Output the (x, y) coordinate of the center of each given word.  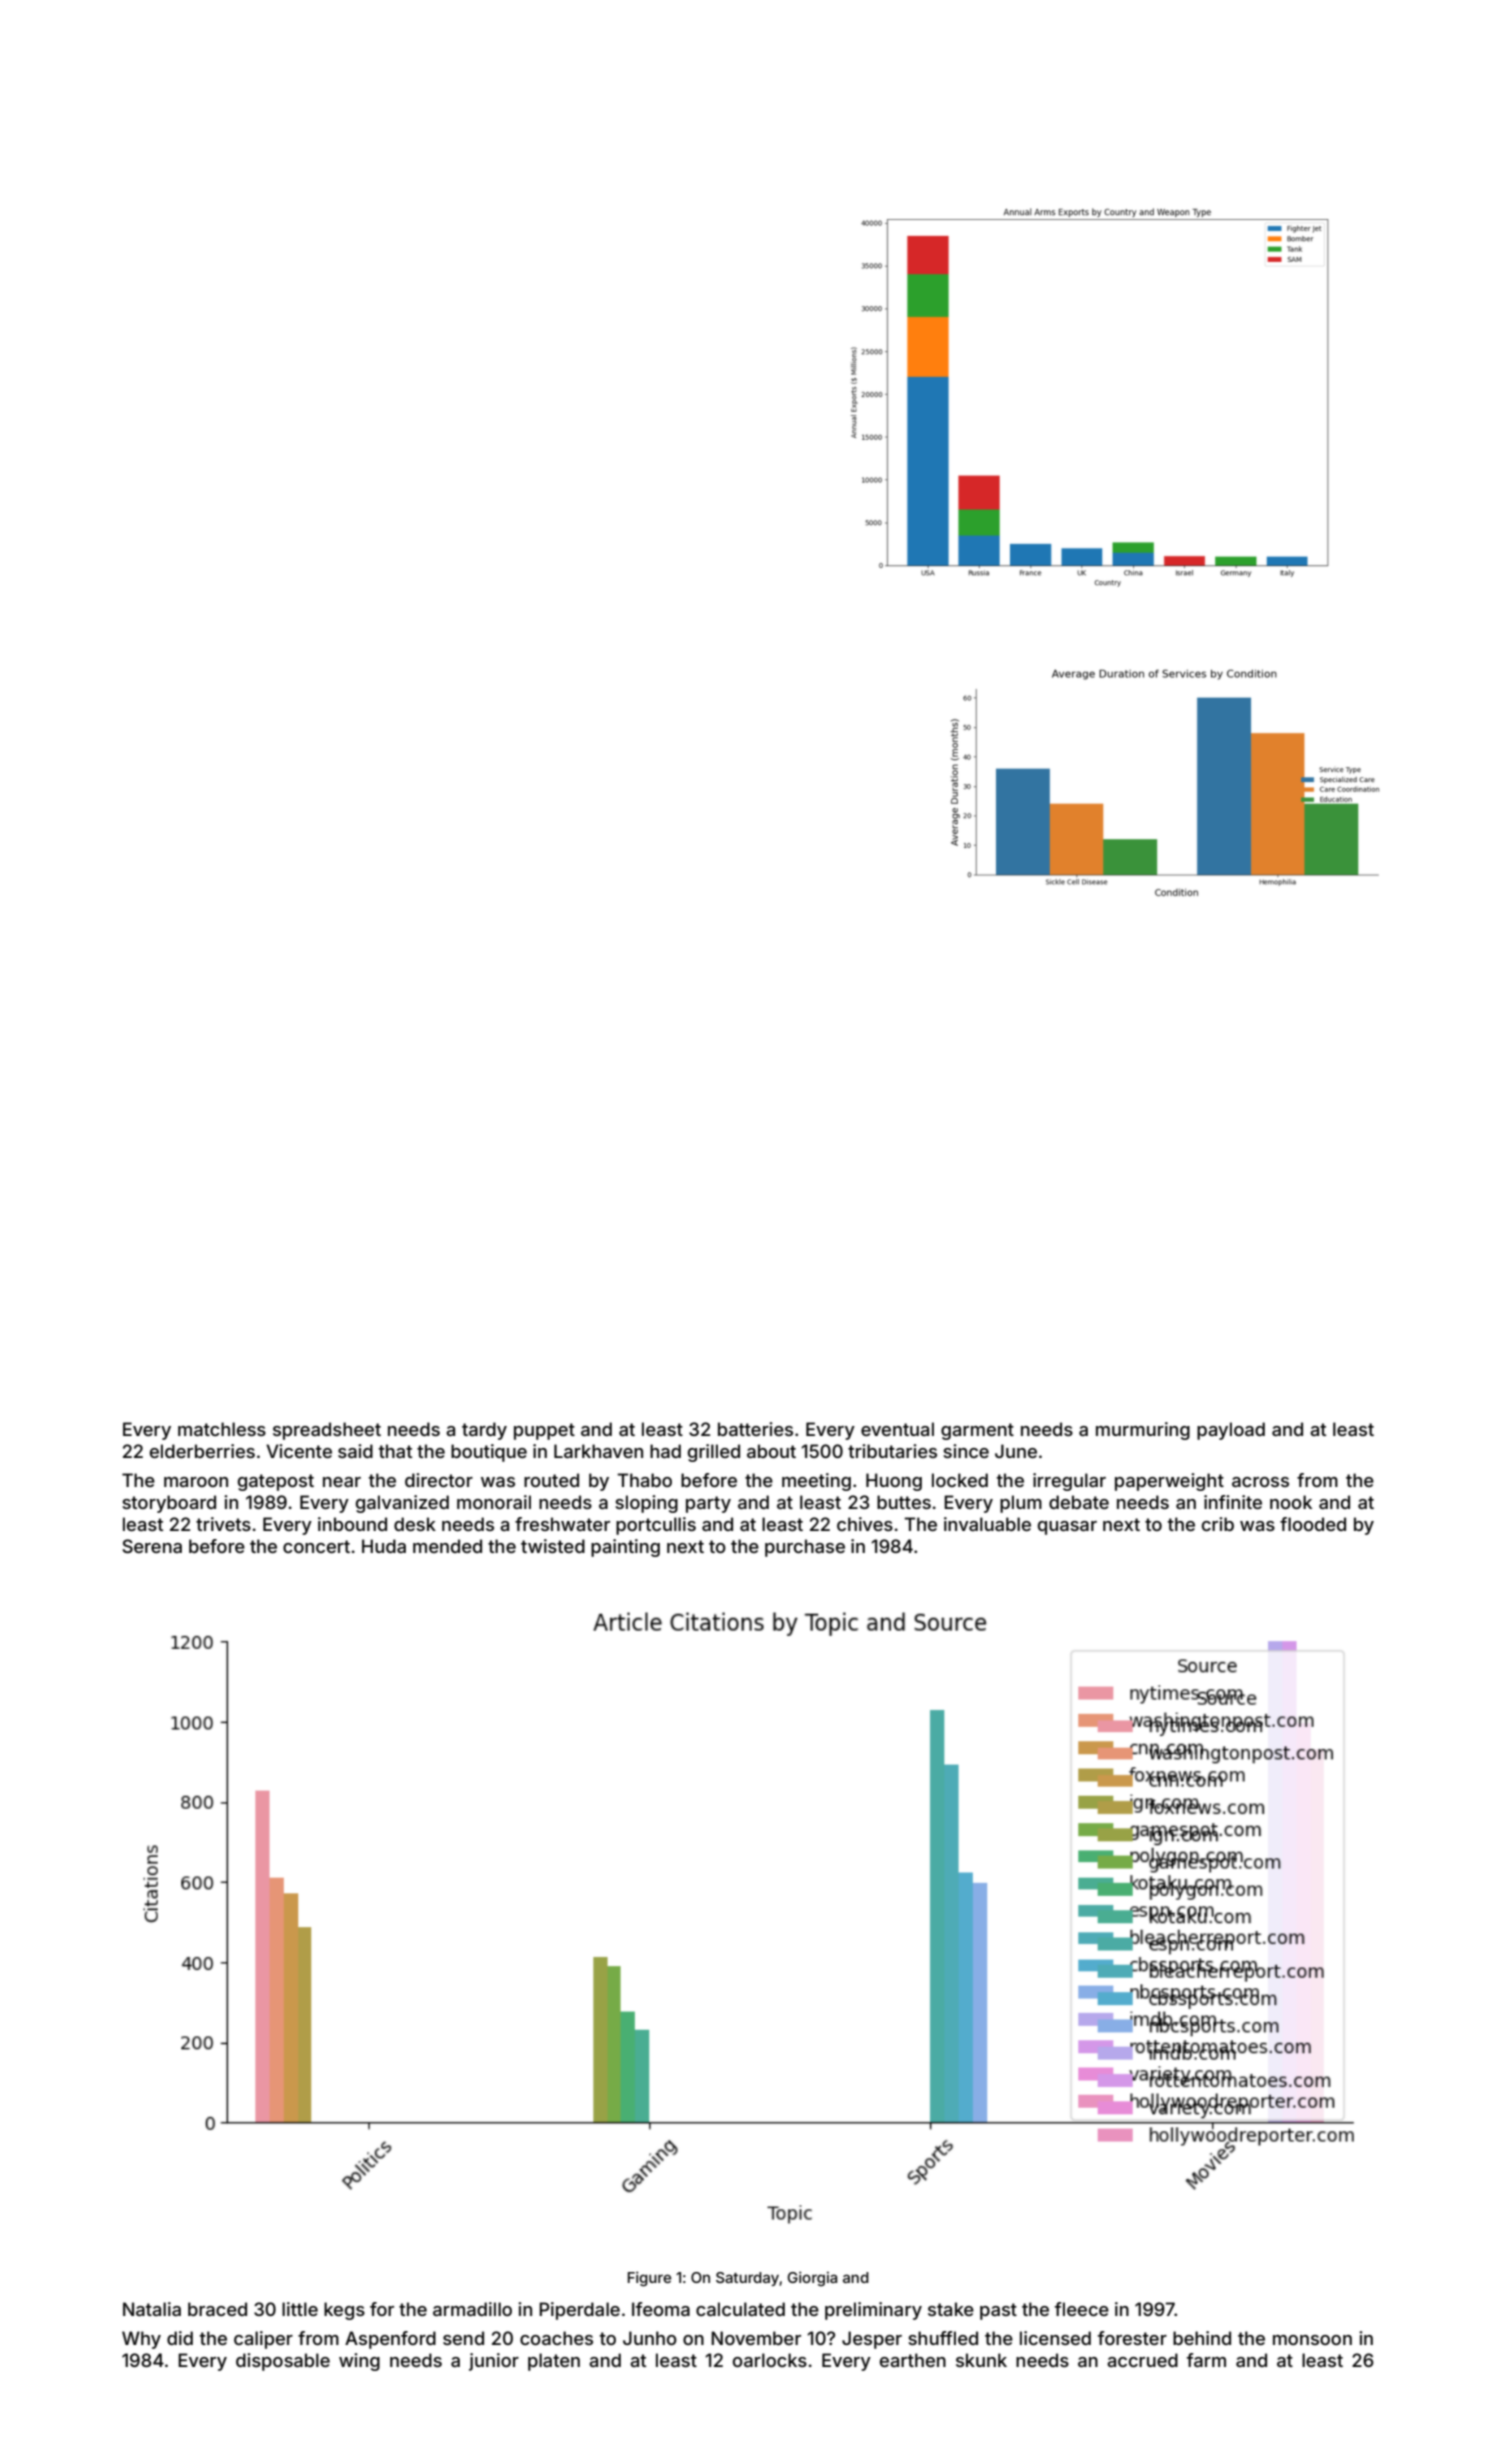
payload (1231, 1431)
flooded (1313, 1524)
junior (494, 2362)
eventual (897, 1429)
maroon (196, 1482)
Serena (152, 1546)
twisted (553, 1546)
